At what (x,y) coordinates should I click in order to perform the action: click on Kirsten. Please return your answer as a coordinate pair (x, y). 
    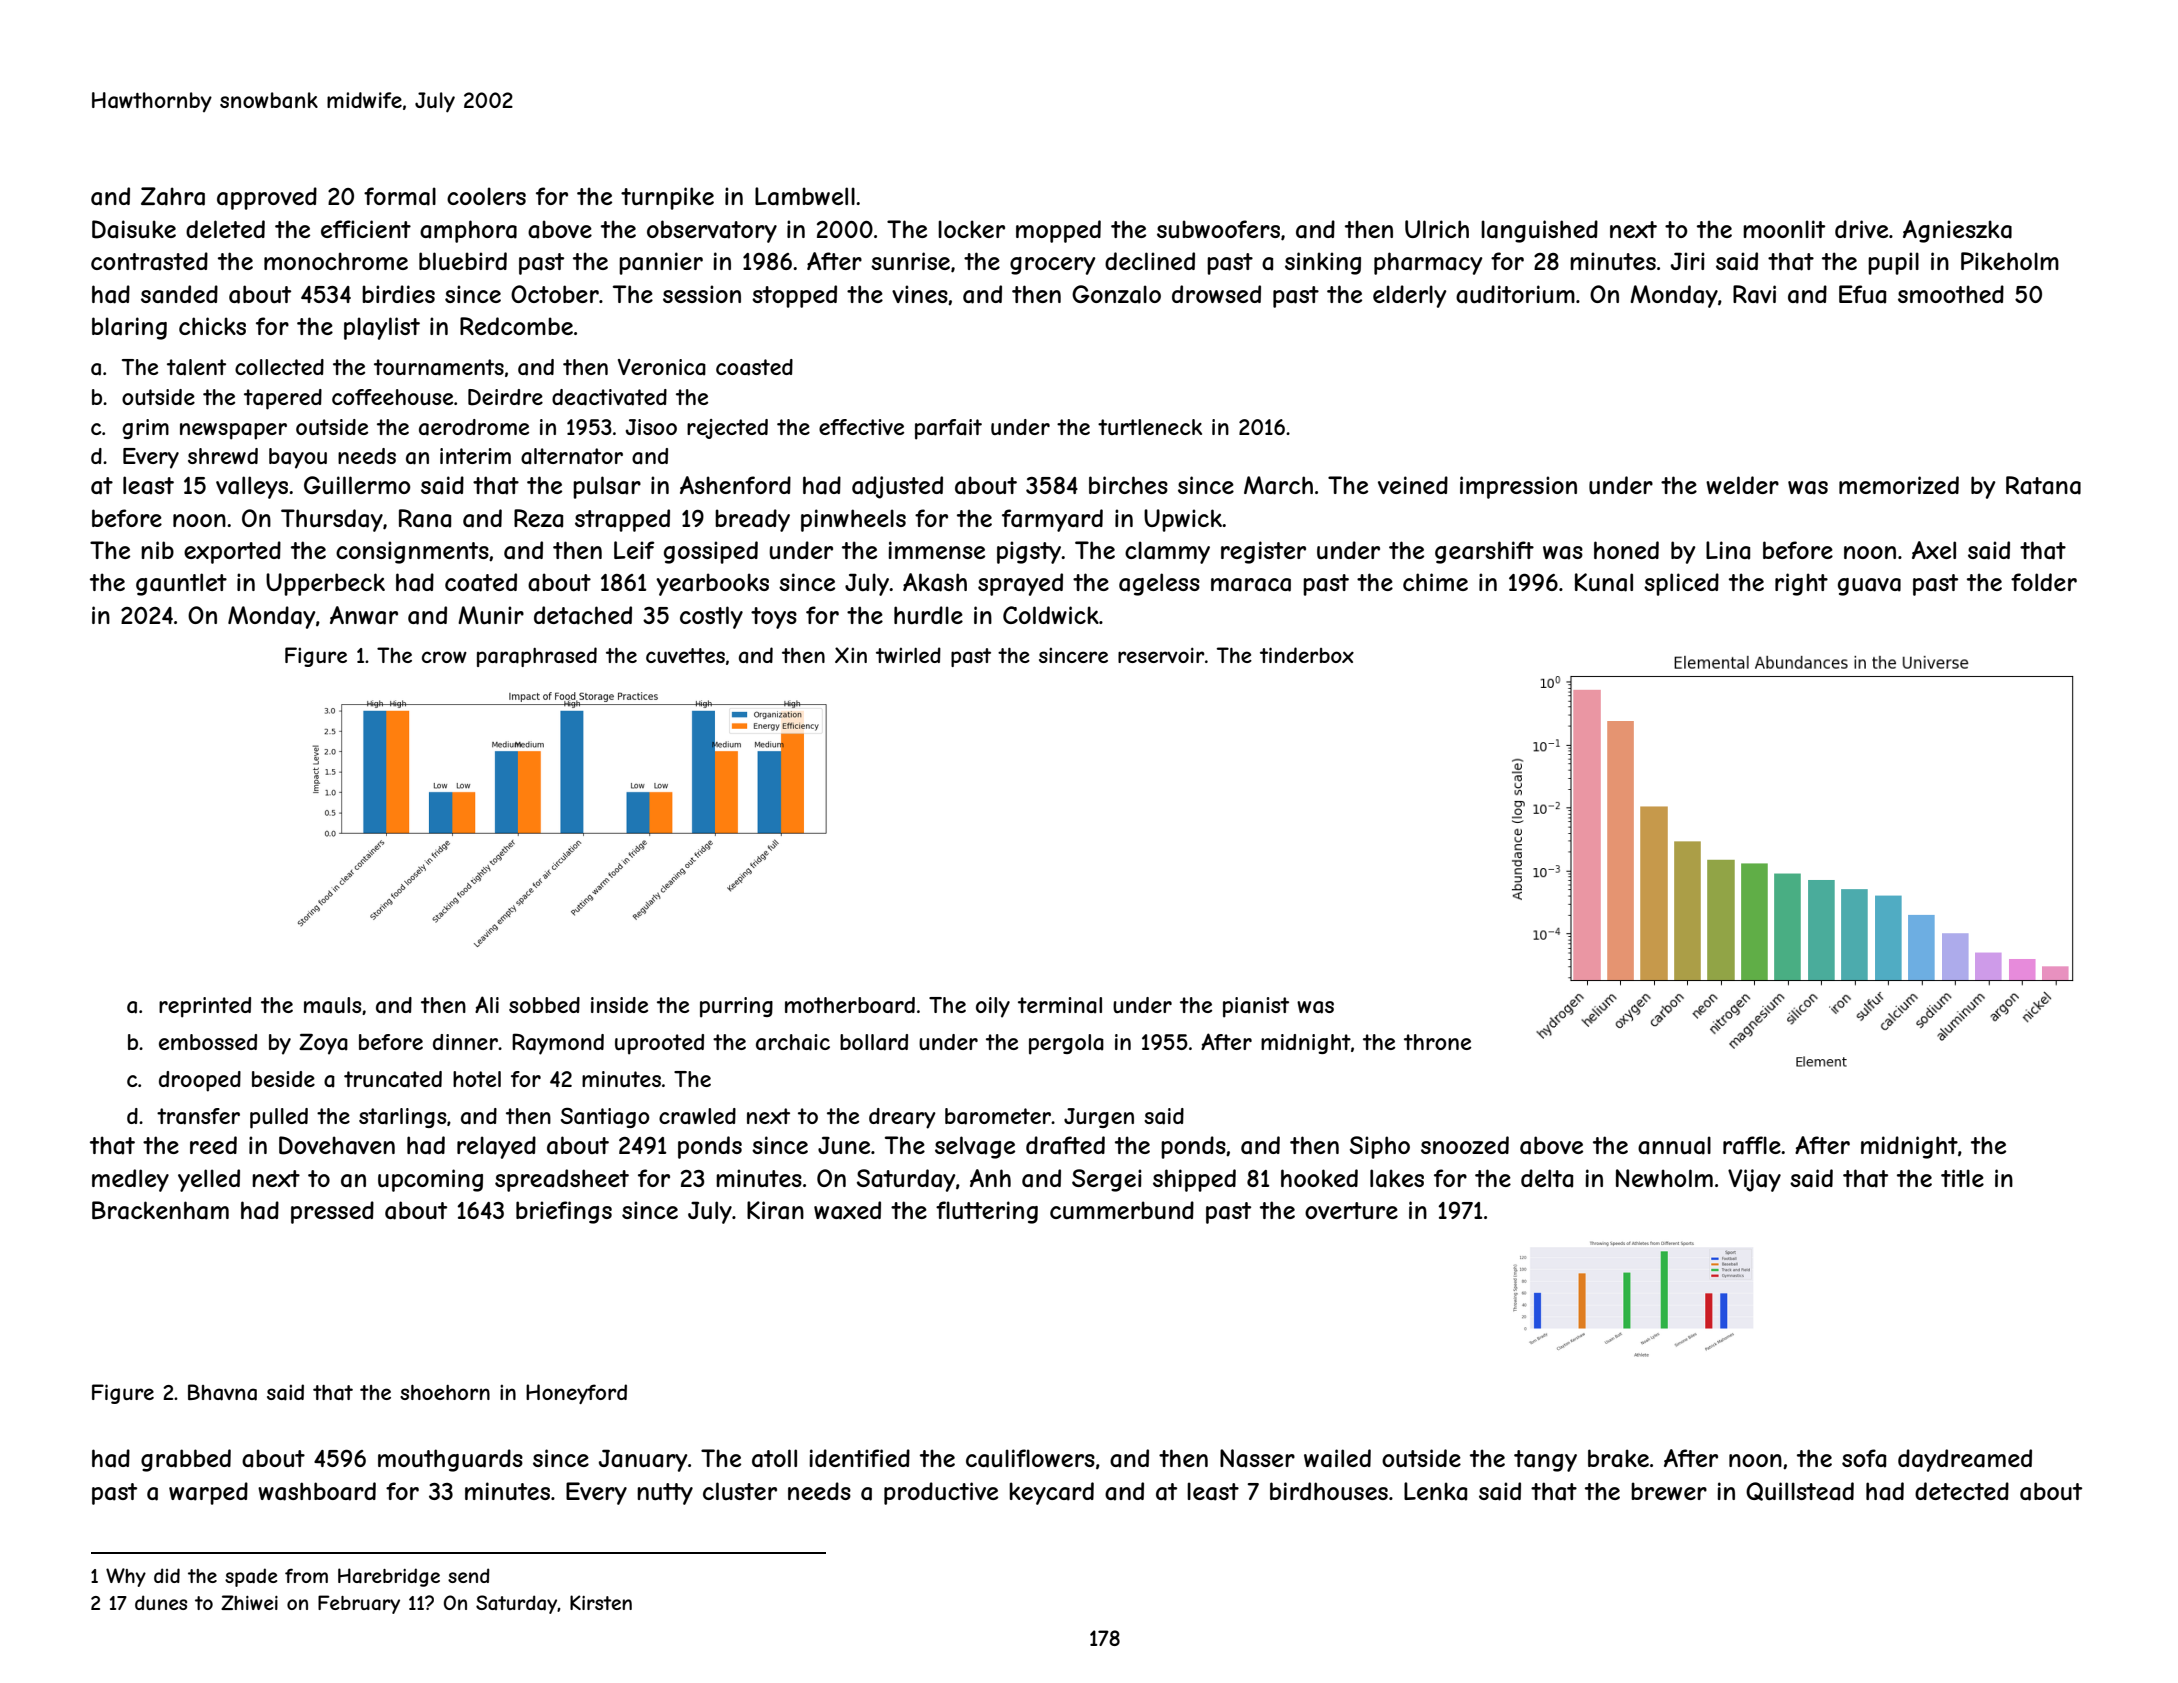
    Looking at the image, I should click on (601, 1602).
